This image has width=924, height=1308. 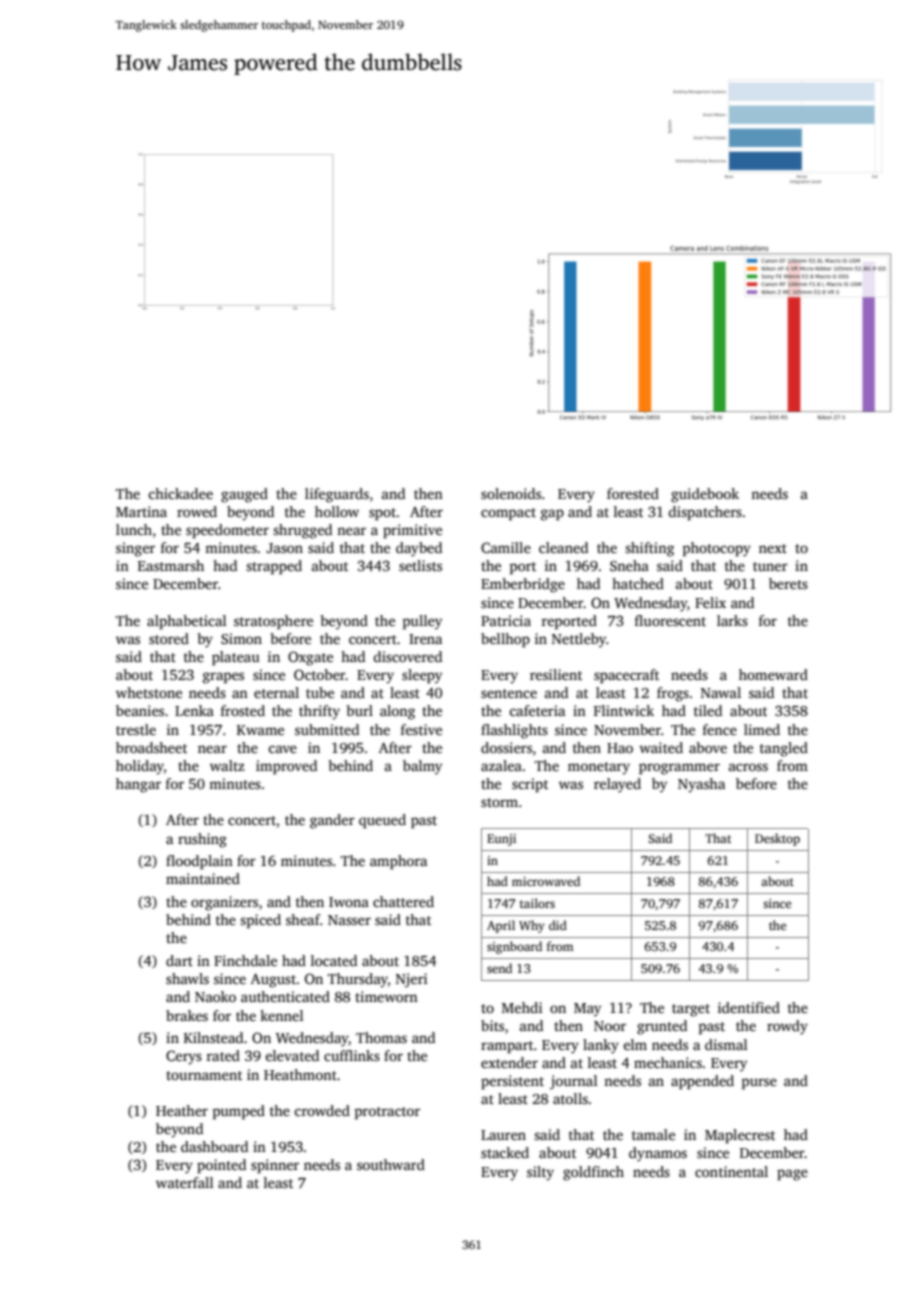 What do you see at coordinates (773, 548) in the image?
I see `next` at bounding box center [773, 548].
